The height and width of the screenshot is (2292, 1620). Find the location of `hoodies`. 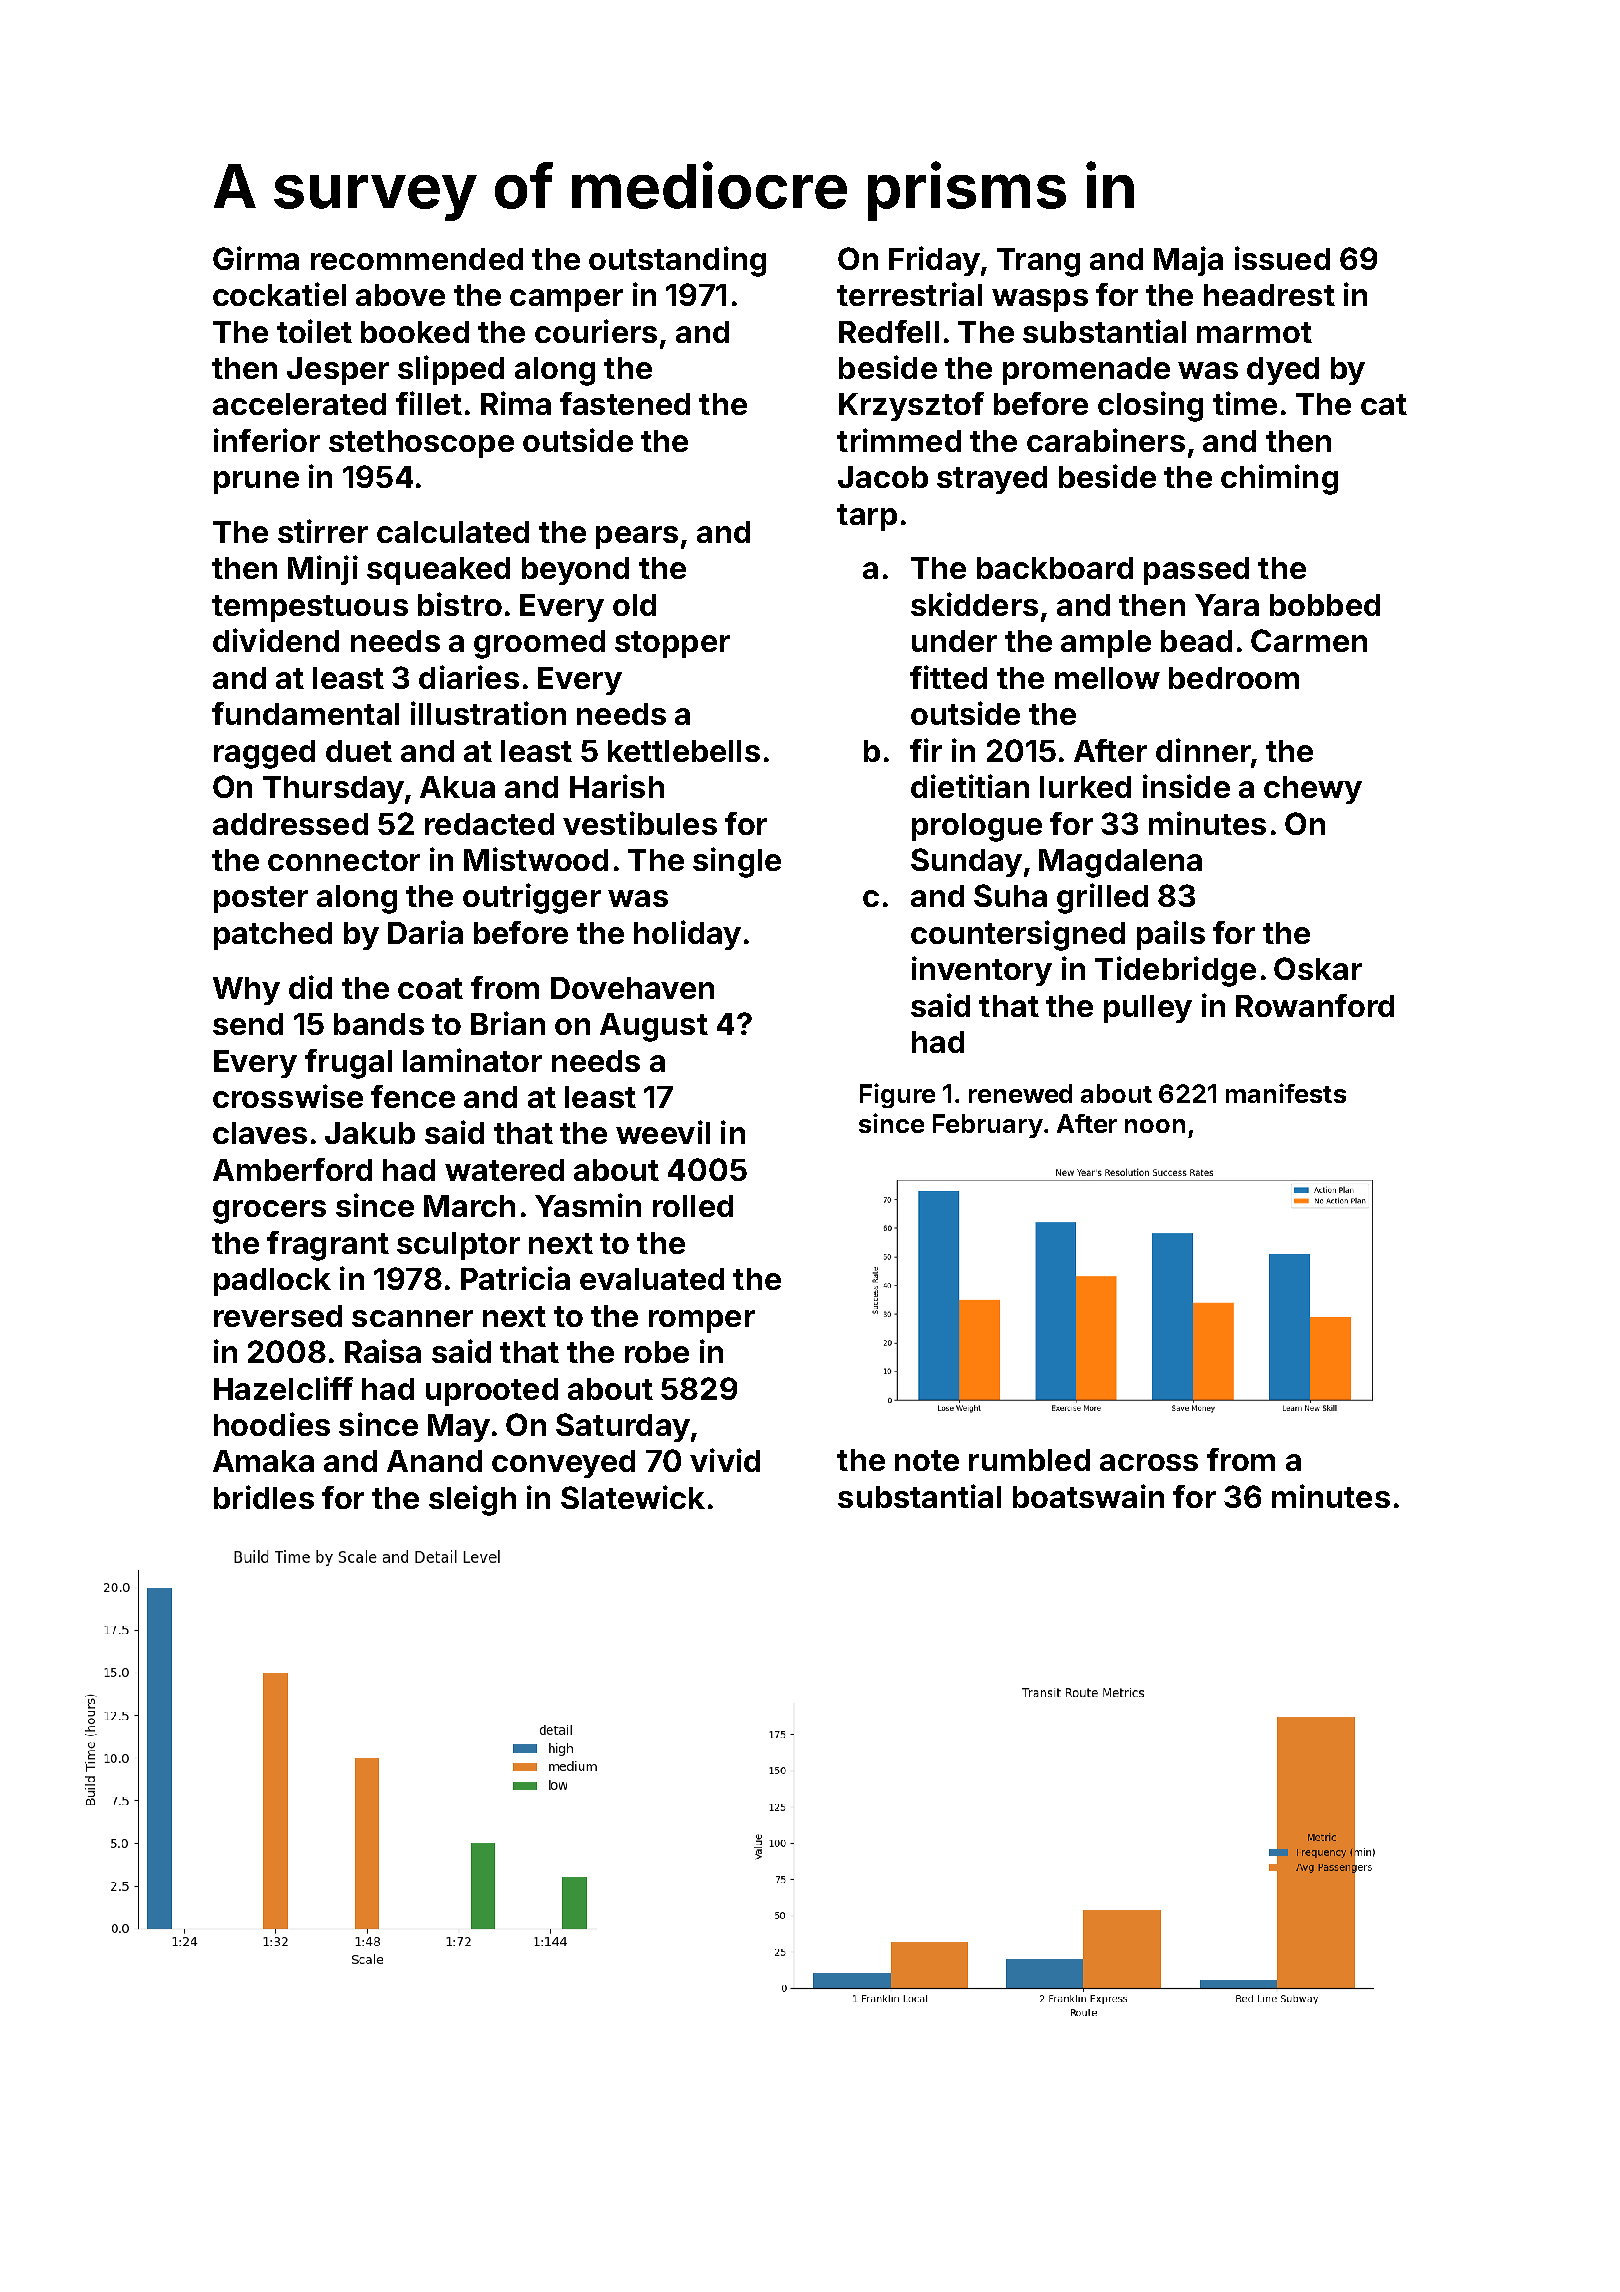

hoodies is located at coordinates (272, 1424).
